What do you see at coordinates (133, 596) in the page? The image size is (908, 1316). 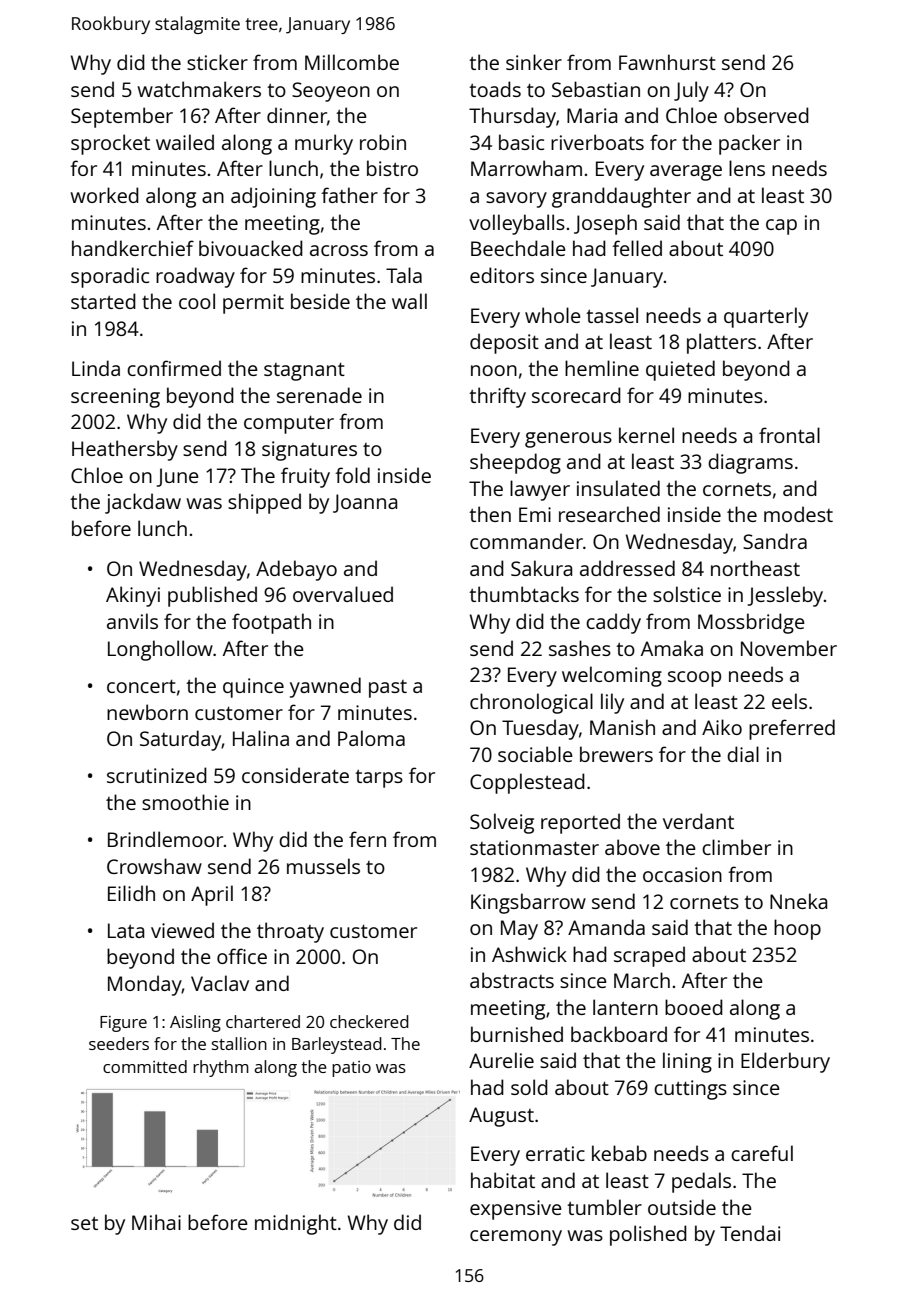 I see `Akinyi` at bounding box center [133, 596].
